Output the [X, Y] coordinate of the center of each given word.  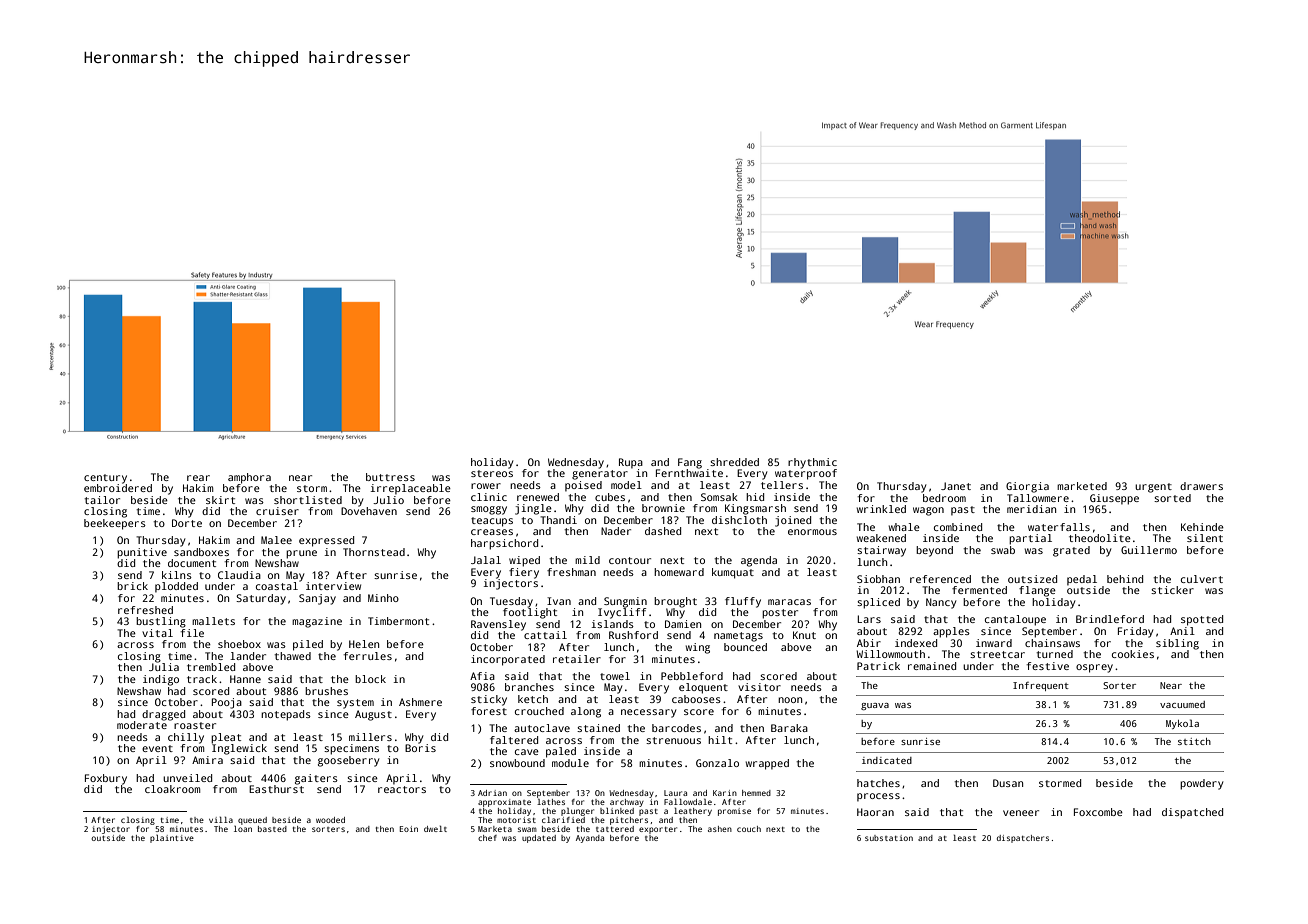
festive [1047, 666]
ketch [533, 699]
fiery [524, 573]
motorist [516, 820]
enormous [812, 532]
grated [1071, 551]
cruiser [277, 511]
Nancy [941, 603]
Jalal [486, 560]
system [355, 704]
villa [221, 820]
